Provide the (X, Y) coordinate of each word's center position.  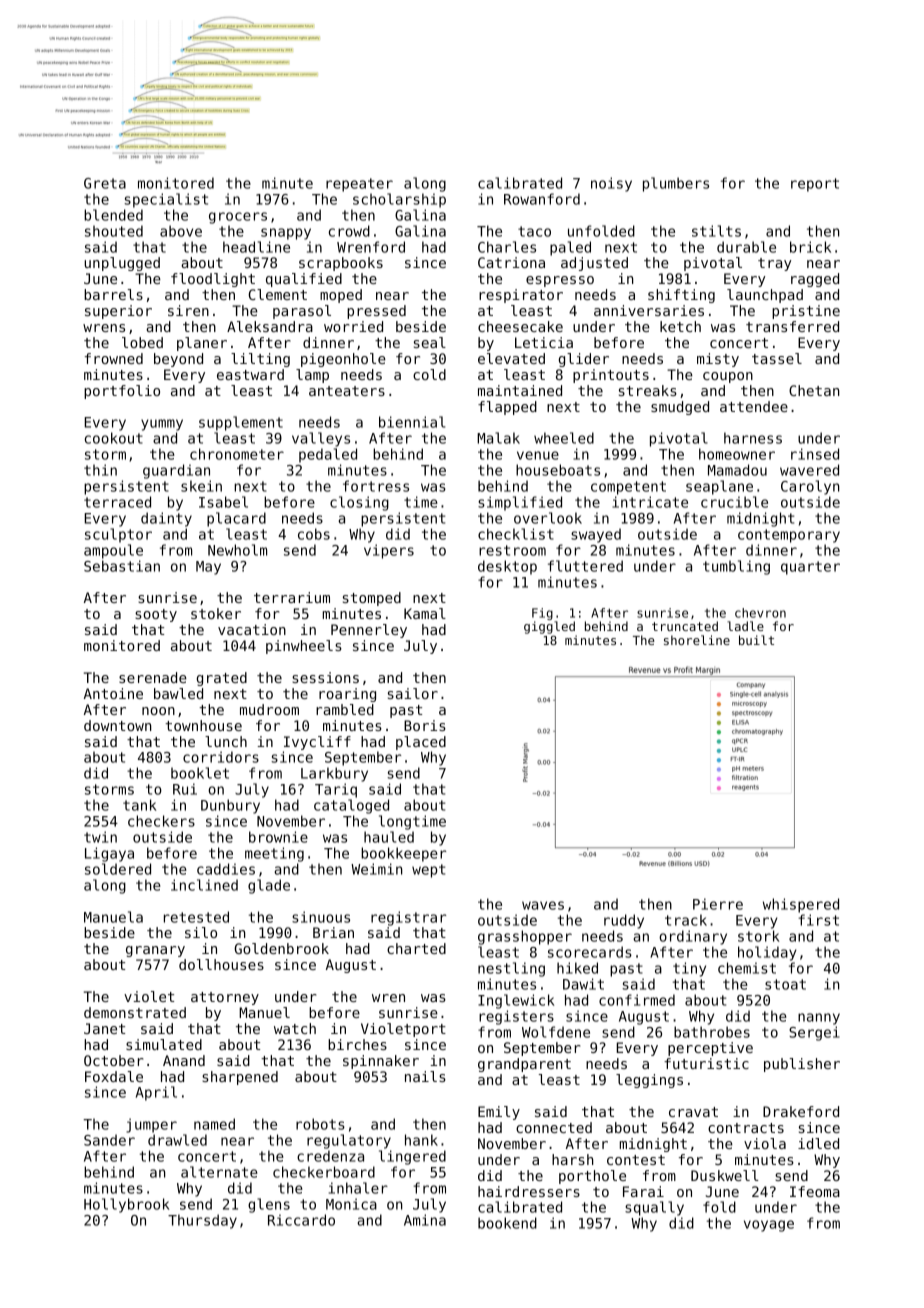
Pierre (718, 904)
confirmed (637, 1000)
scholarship (399, 200)
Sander (109, 1140)
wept (428, 871)
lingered (412, 1157)
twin (100, 837)
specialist (166, 200)
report (815, 185)
